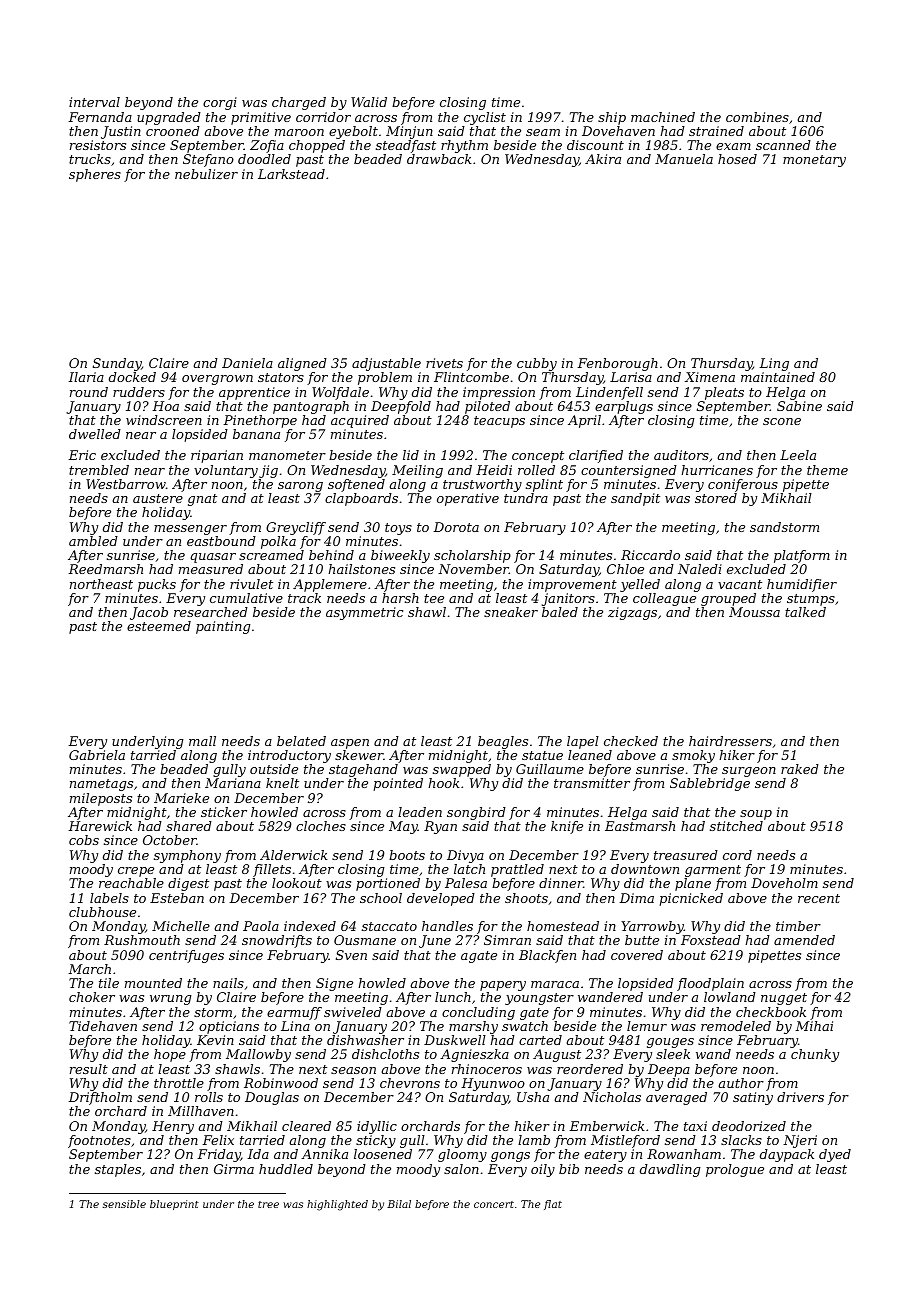 Image resolution: width=924 pixels, height=1308 pixels. Describe the element at coordinates (272, 1098) in the page. I see `Douglas` at that location.
